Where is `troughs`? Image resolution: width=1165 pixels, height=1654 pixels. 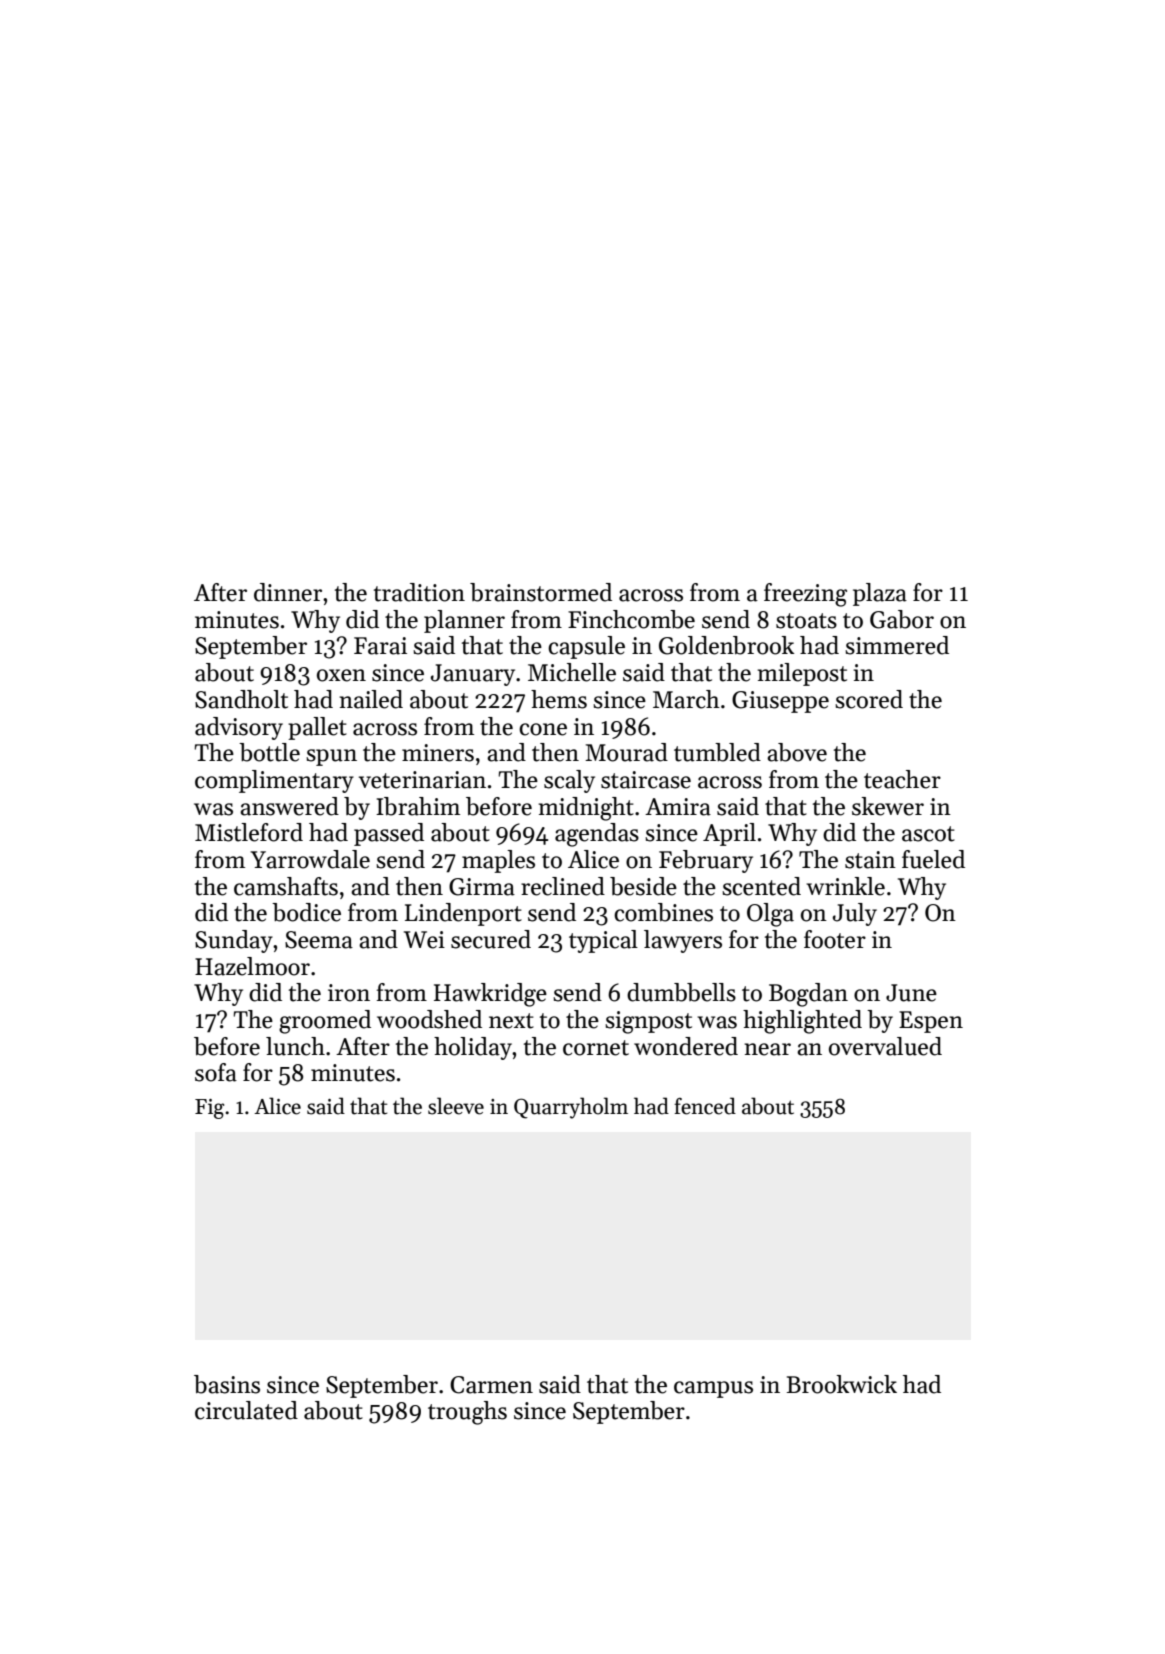 troughs is located at coordinates (467, 1413).
